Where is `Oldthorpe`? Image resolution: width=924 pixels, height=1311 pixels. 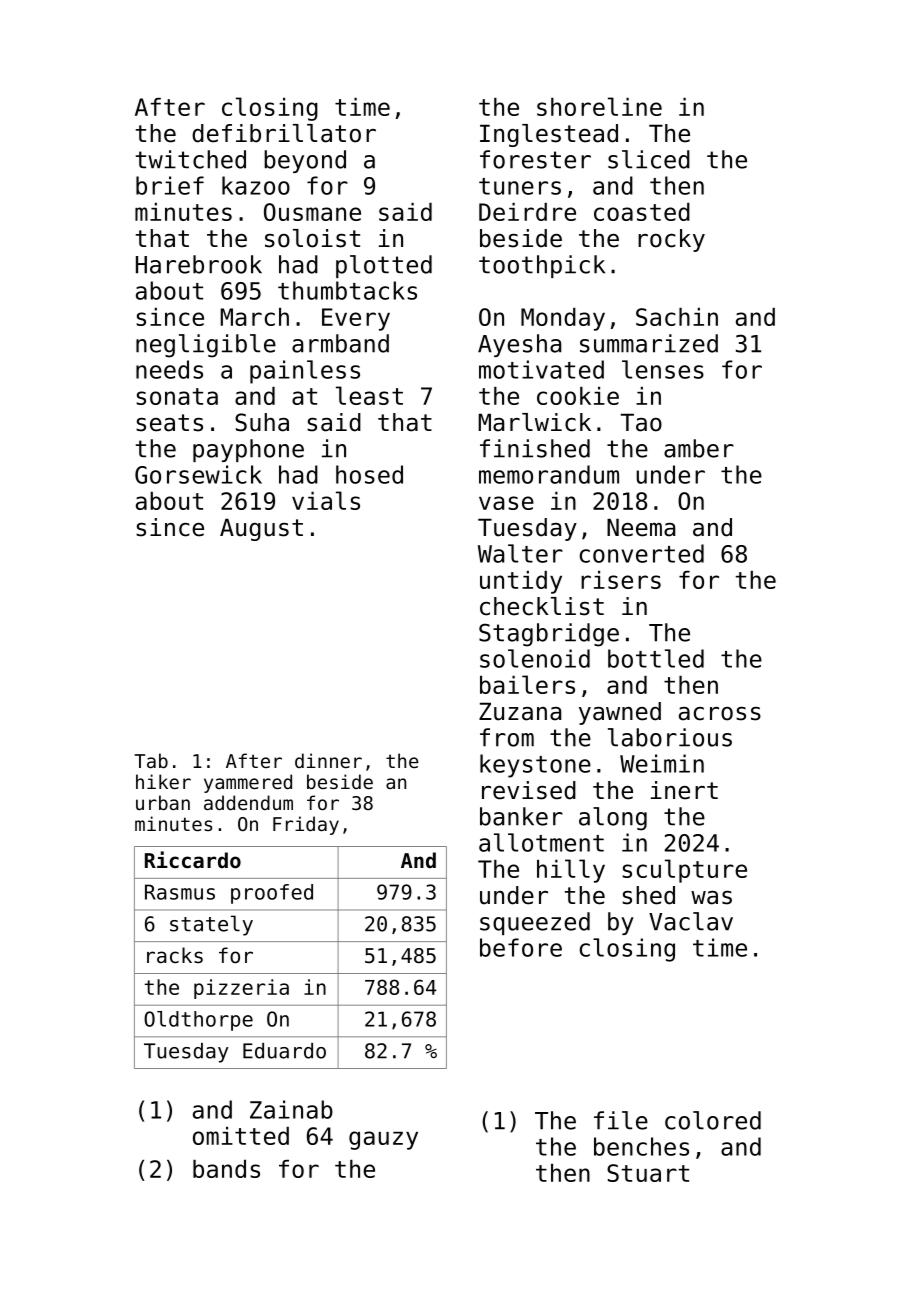
Oldthorpe is located at coordinates (198, 1021).
